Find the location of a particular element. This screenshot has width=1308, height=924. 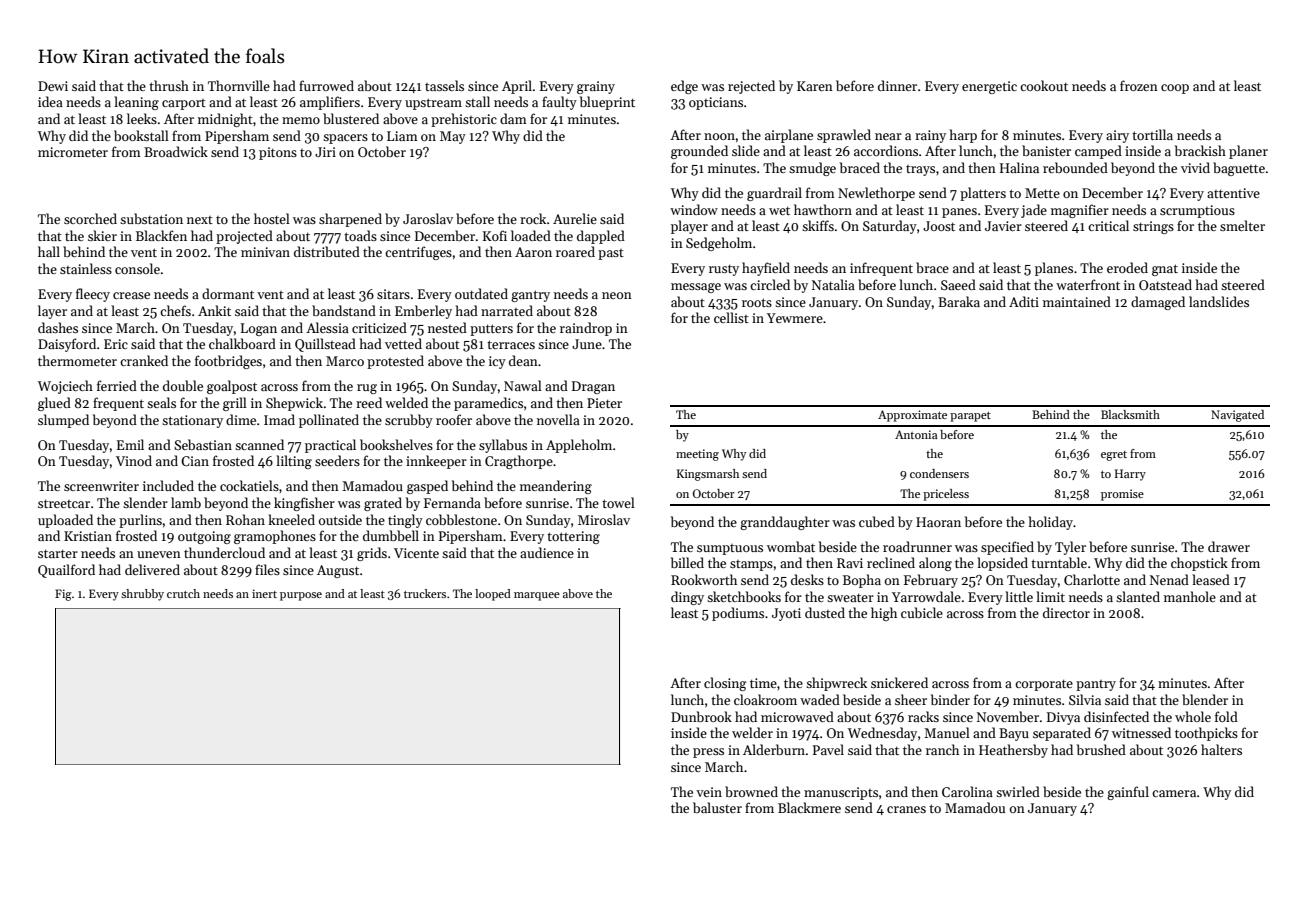

maintained is located at coordinates (1077, 301).
